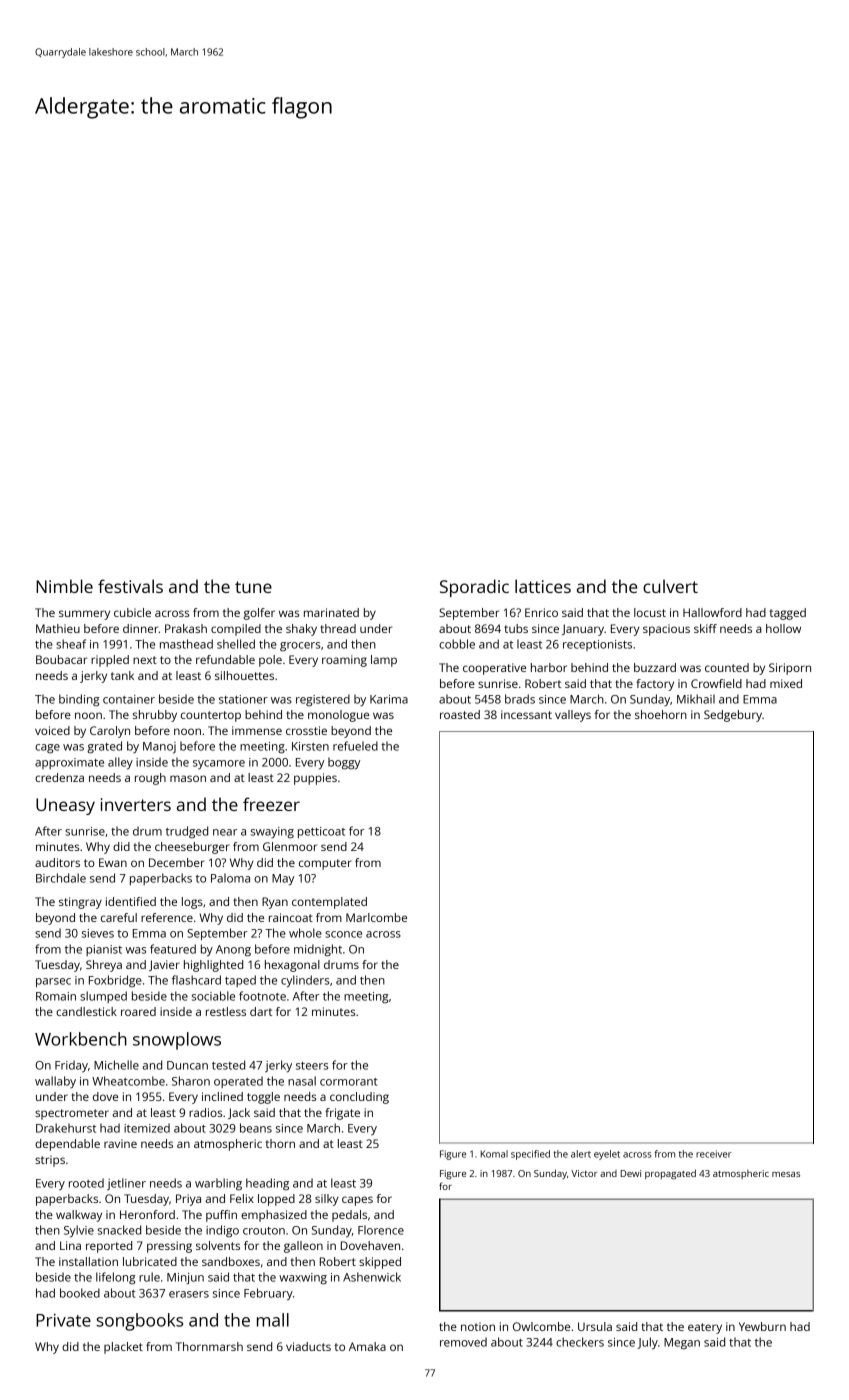 This screenshot has width=849, height=1400. I want to click on computer, so click(325, 864).
